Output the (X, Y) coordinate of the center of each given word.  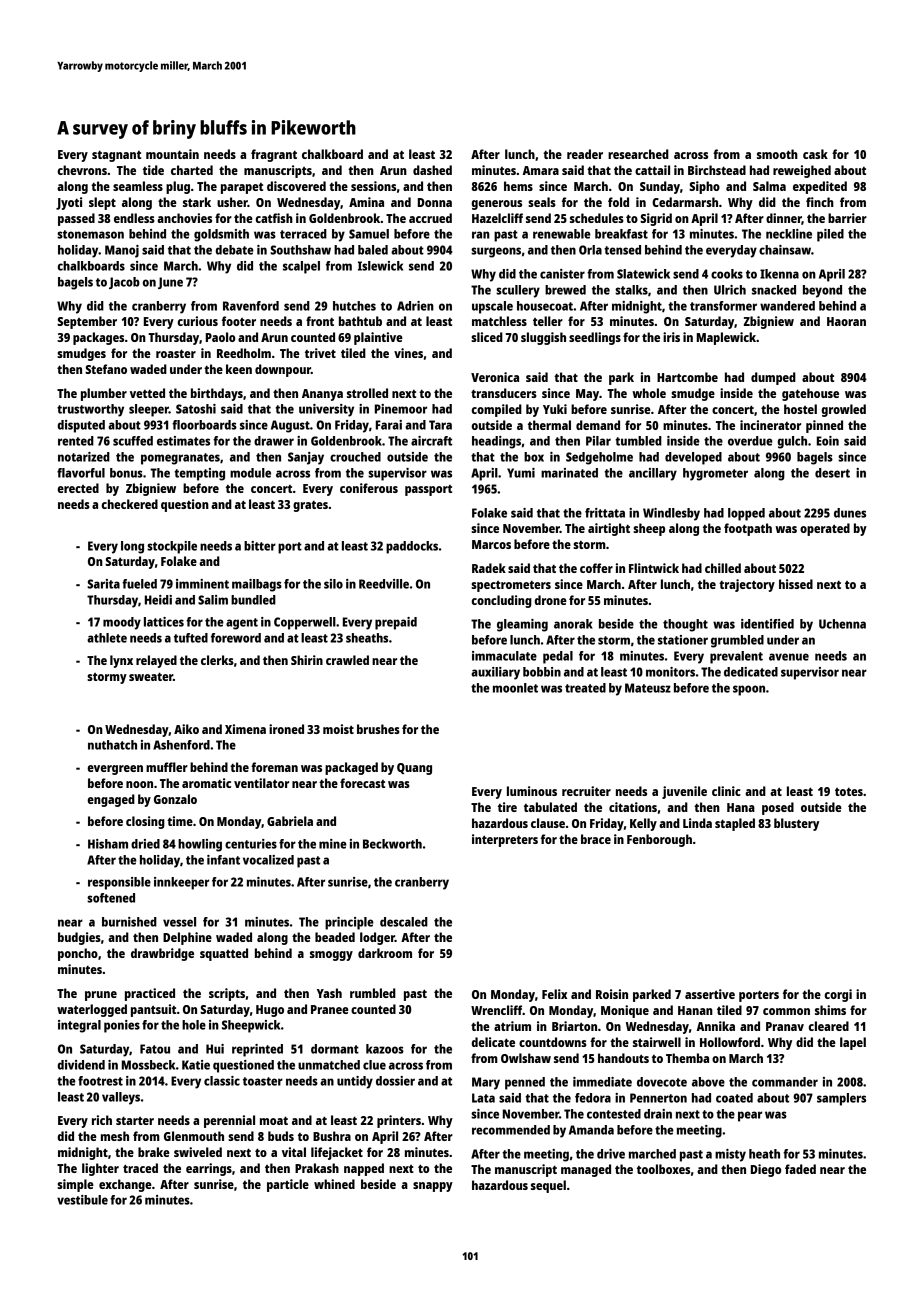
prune (101, 996)
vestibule (82, 1200)
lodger (377, 938)
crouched (355, 457)
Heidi (158, 600)
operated (825, 529)
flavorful (81, 473)
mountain (172, 154)
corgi (838, 995)
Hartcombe (687, 377)
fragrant (274, 155)
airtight (609, 529)
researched (638, 154)
